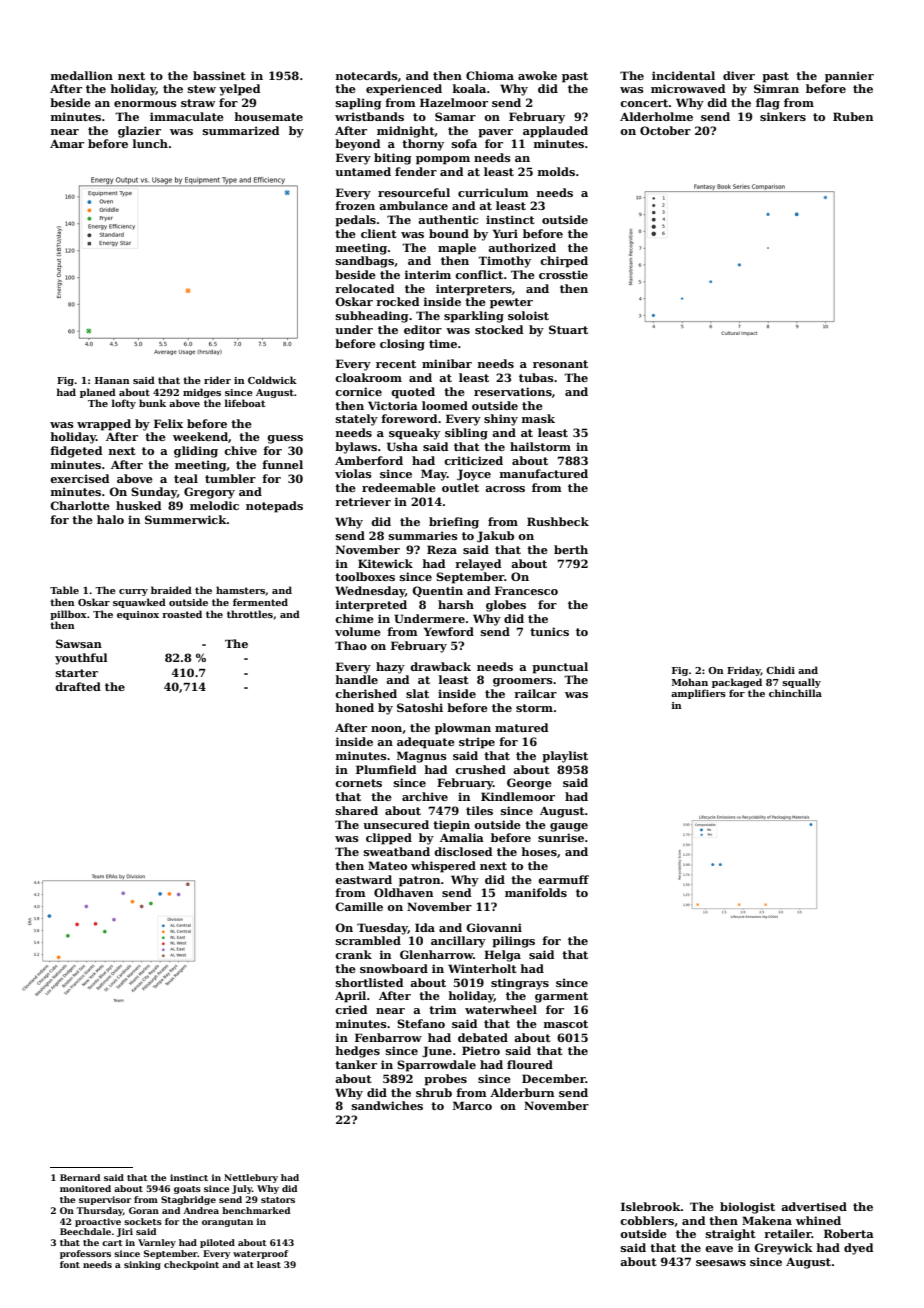  I want to click on Hanan, so click(112, 380).
